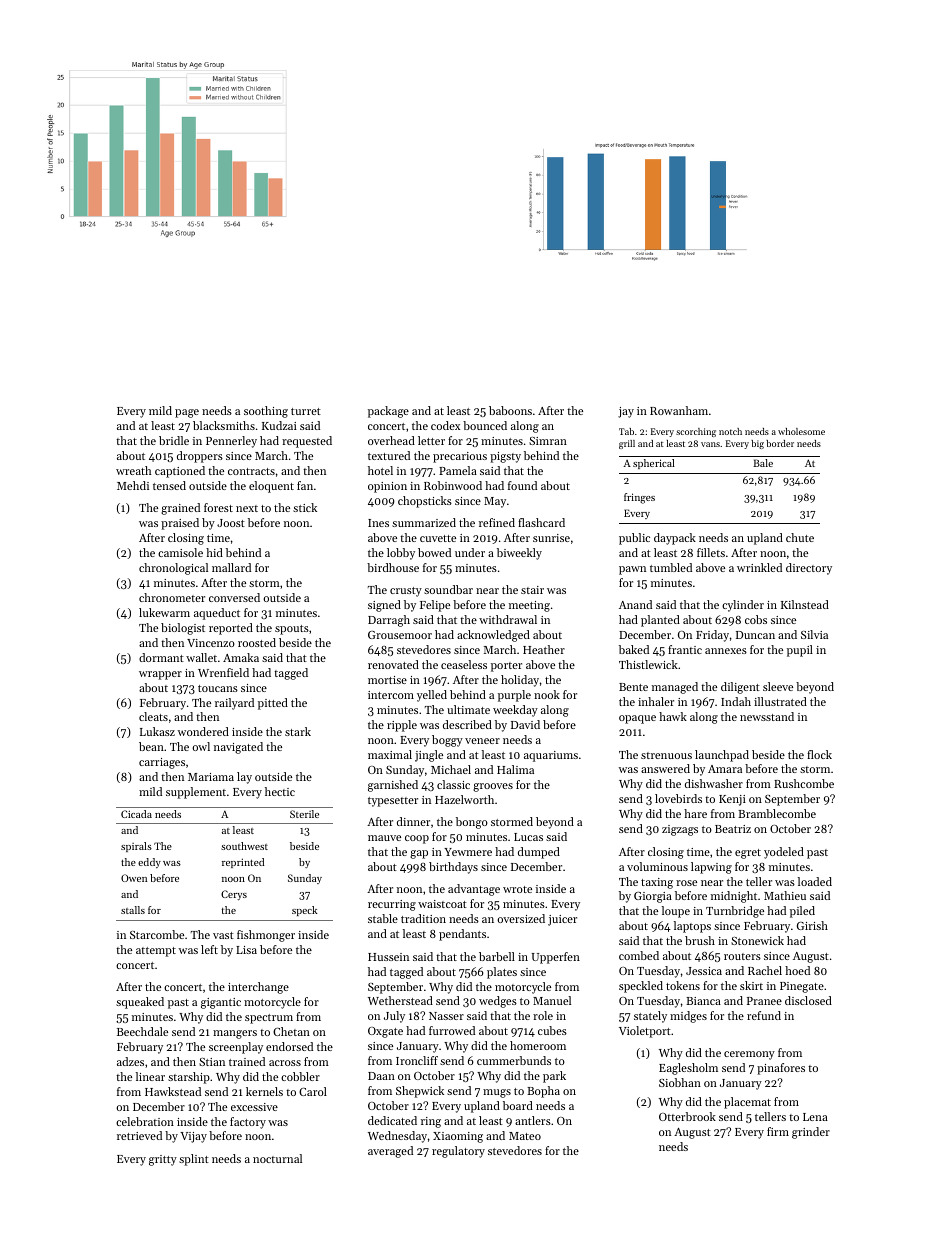 This image has width=952, height=1233. What do you see at coordinates (458, 1152) in the image?
I see `regulatory` at bounding box center [458, 1152].
